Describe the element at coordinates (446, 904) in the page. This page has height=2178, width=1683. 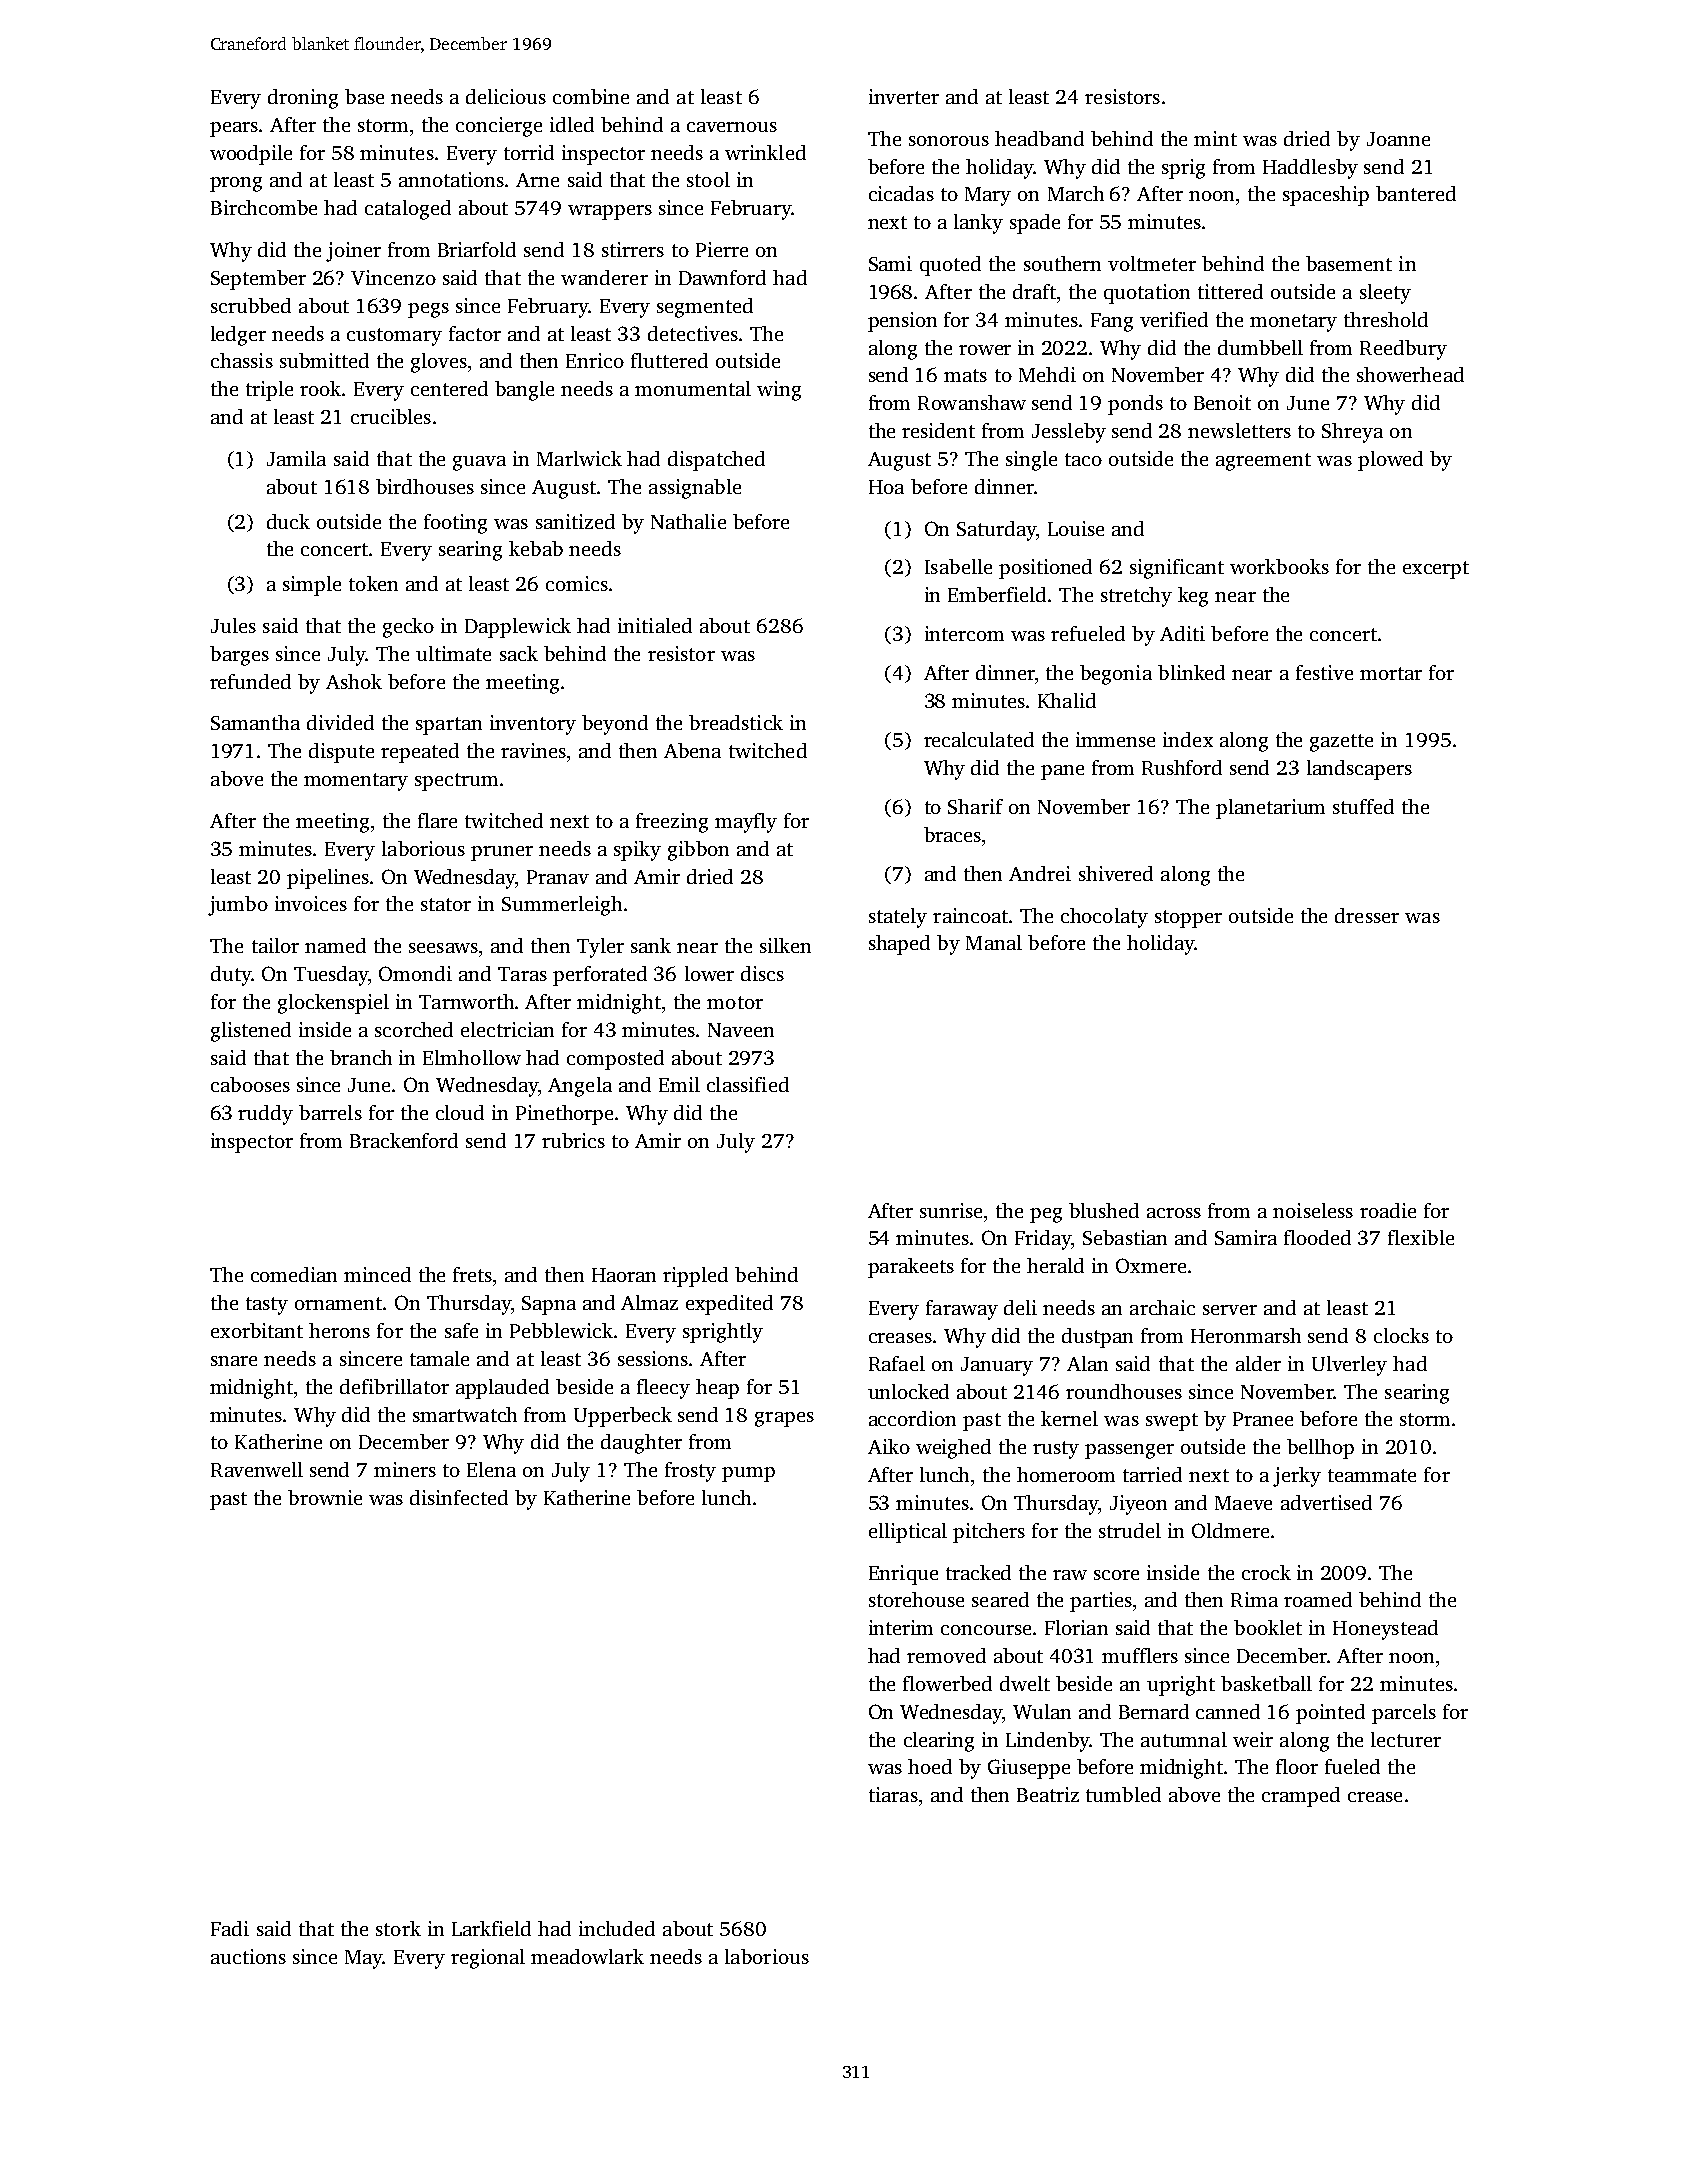
I see `stator` at that location.
